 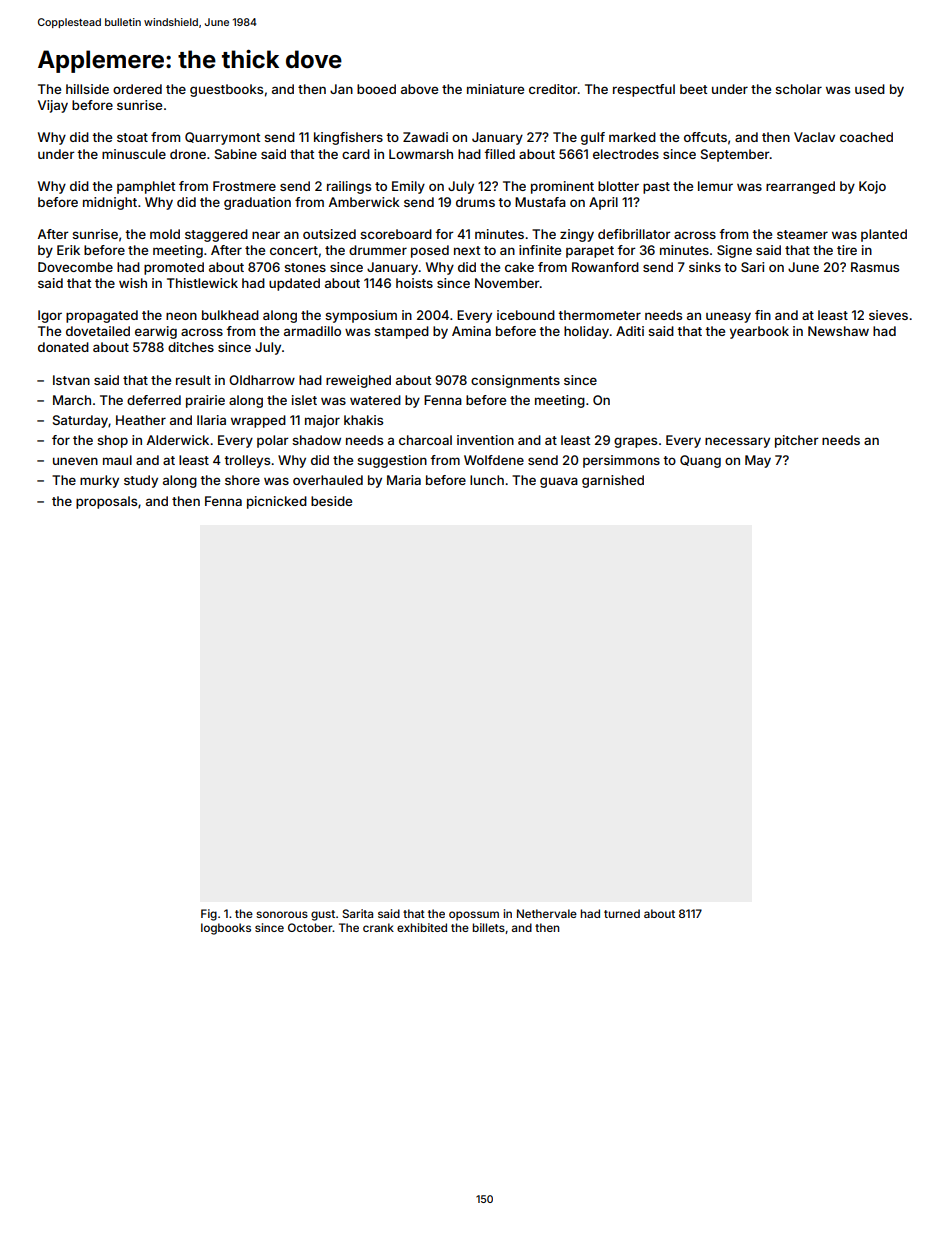 What do you see at coordinates (71, 380) in the document?
I see `Istvan` at bounding box center [71, 380].
